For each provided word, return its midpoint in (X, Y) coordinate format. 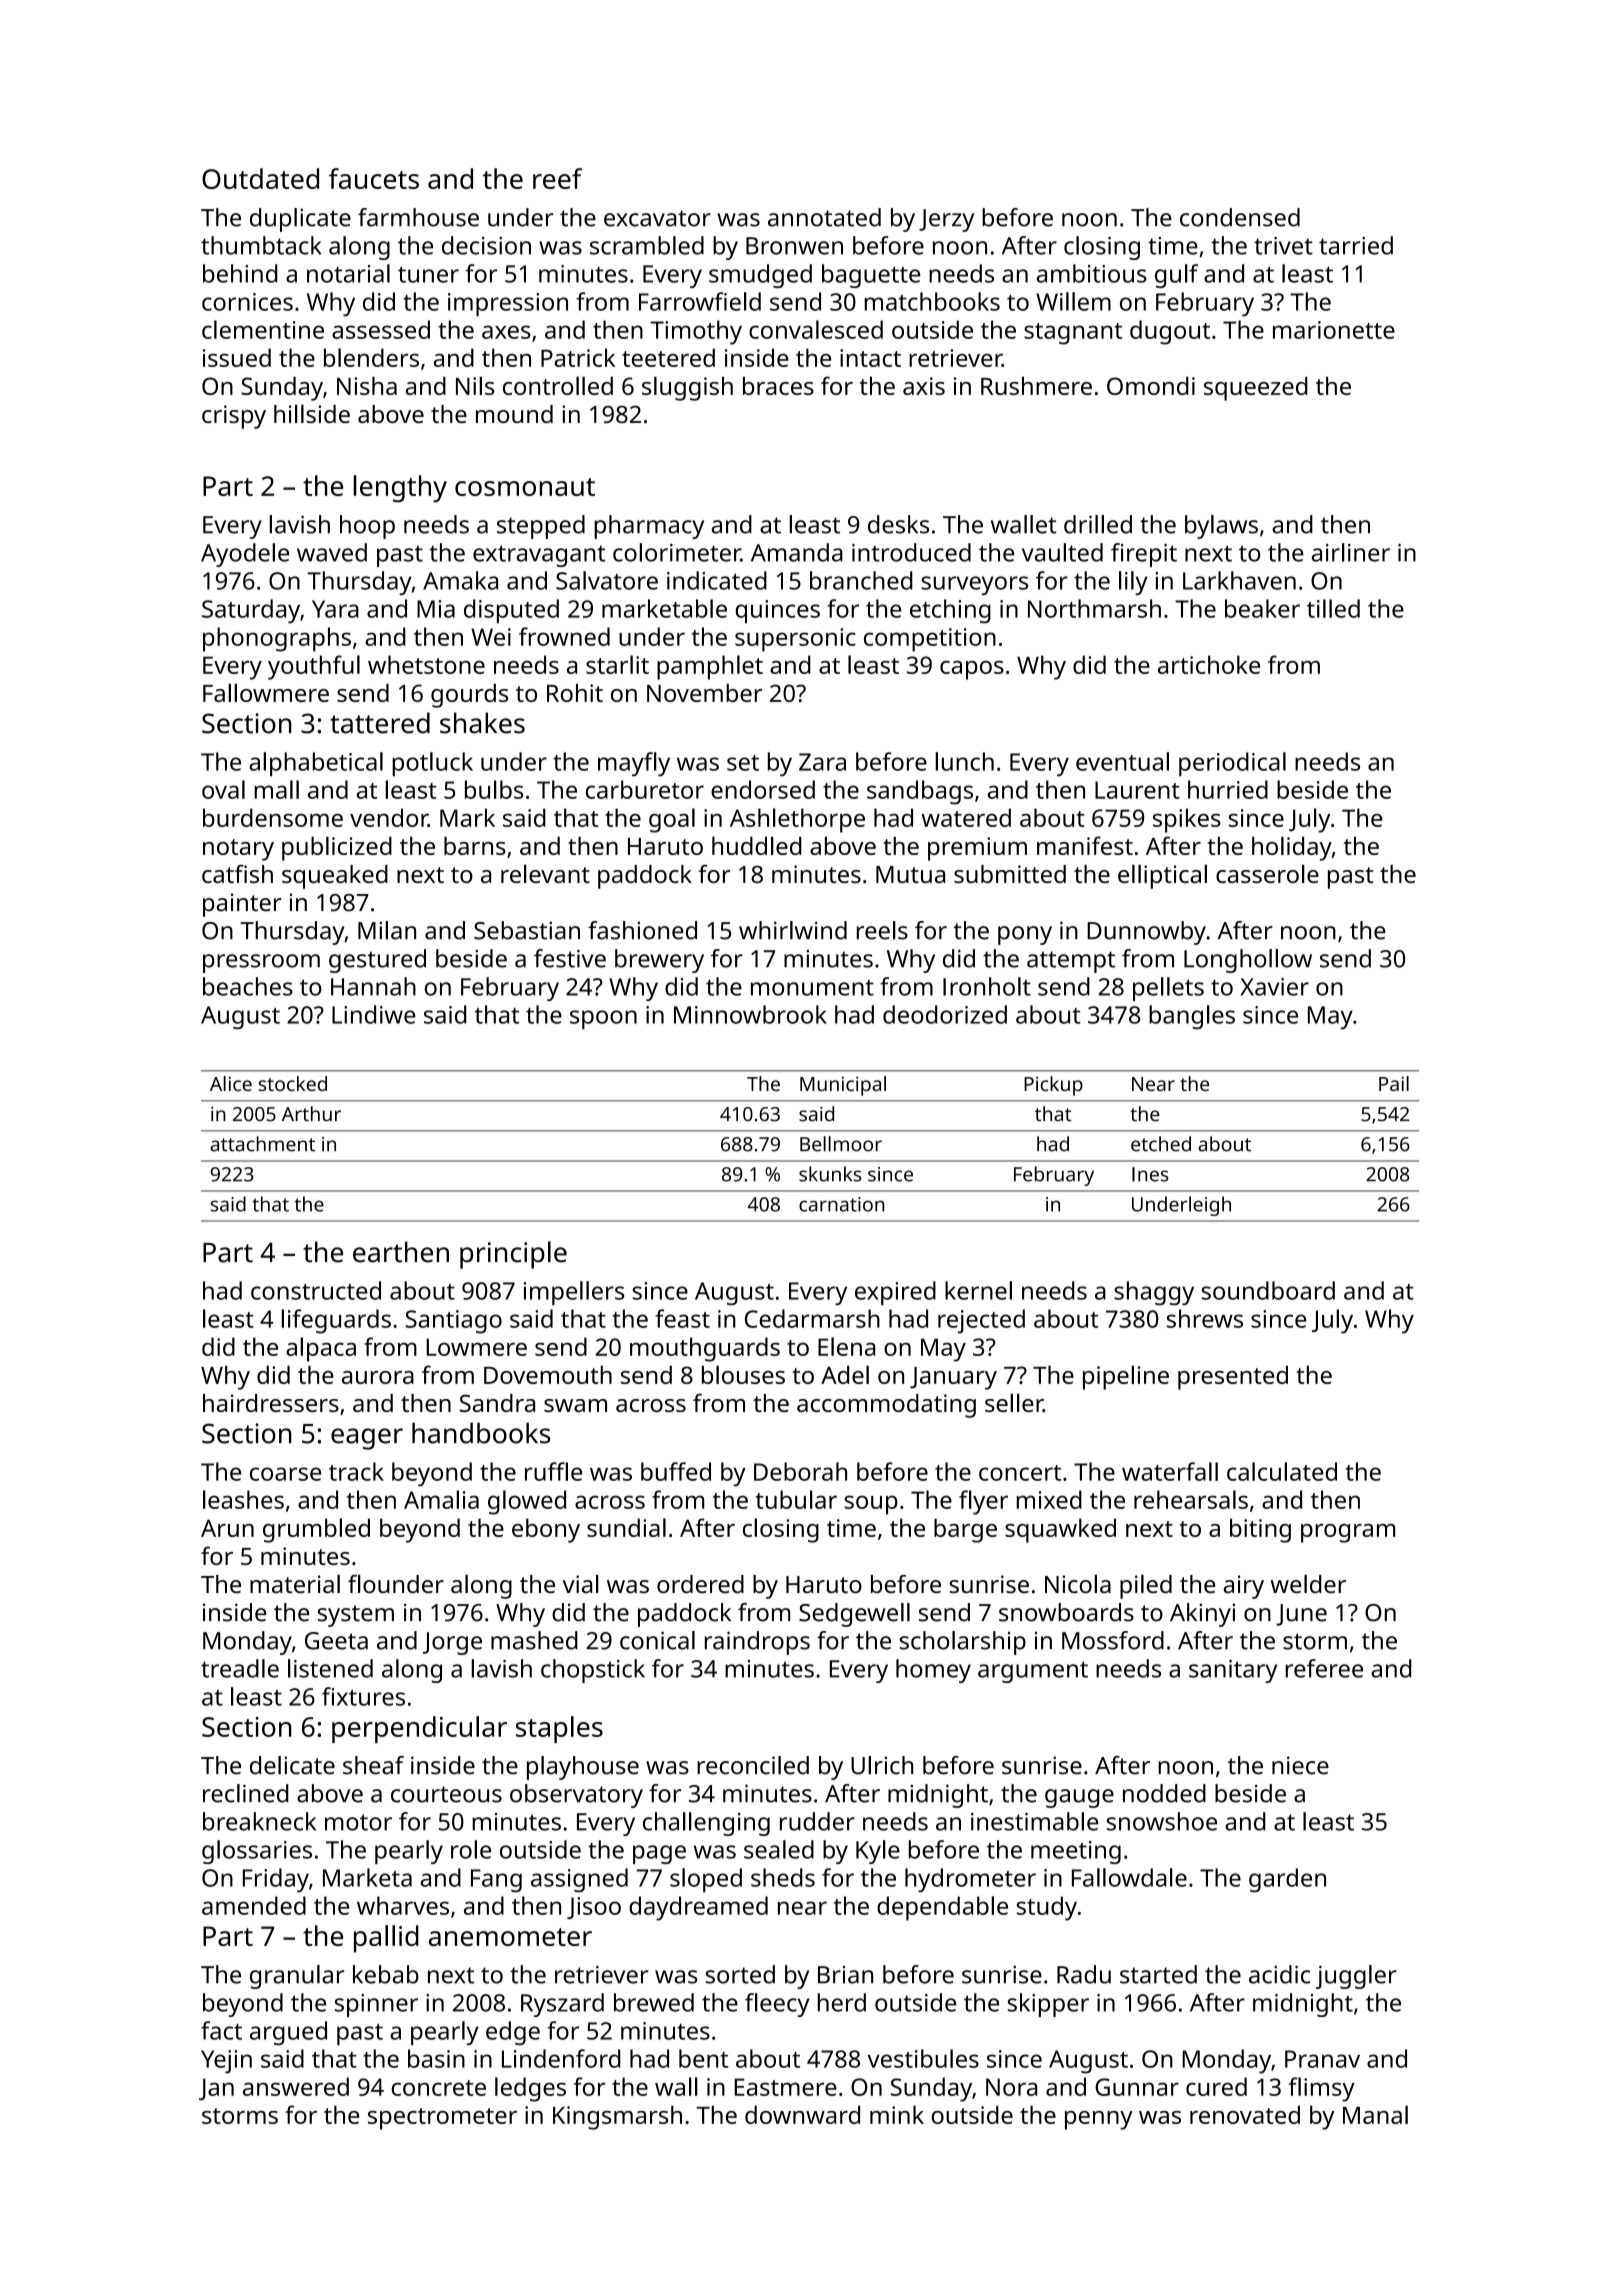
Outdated (260, 178)
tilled (1333, 608)
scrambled (647, 245)
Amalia (441, 1499)
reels (882, 930)
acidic (1279, 1974)
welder (1308, 1584)
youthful (314, 667)
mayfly (634, 764)
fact (221, 2030)
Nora (1011, 2087)
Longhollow (1248, 961)
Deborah (800, 1471)
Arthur (311, 1114)
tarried (1356, 245)
